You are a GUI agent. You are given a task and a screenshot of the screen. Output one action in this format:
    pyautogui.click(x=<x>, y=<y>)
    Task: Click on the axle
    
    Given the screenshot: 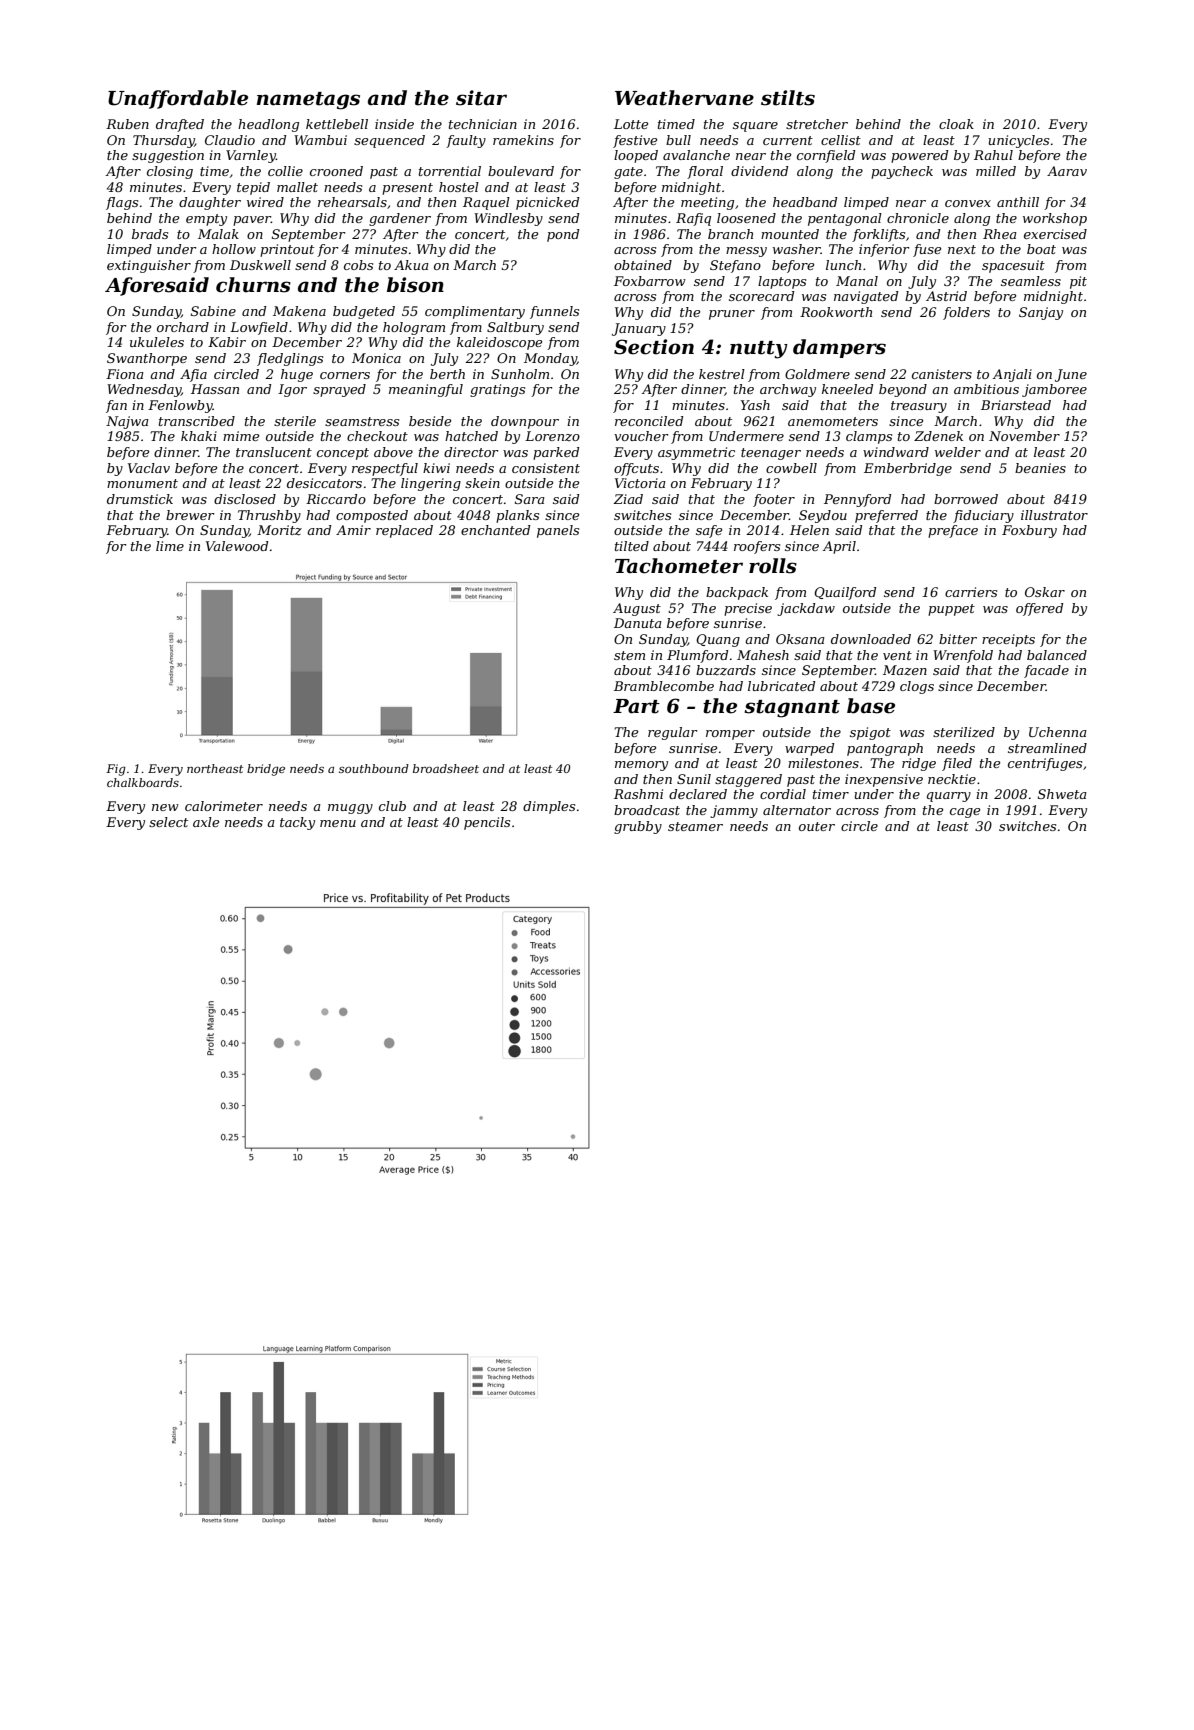 What is the action you would take?
    pyautogui.click(x=206, y=822)
